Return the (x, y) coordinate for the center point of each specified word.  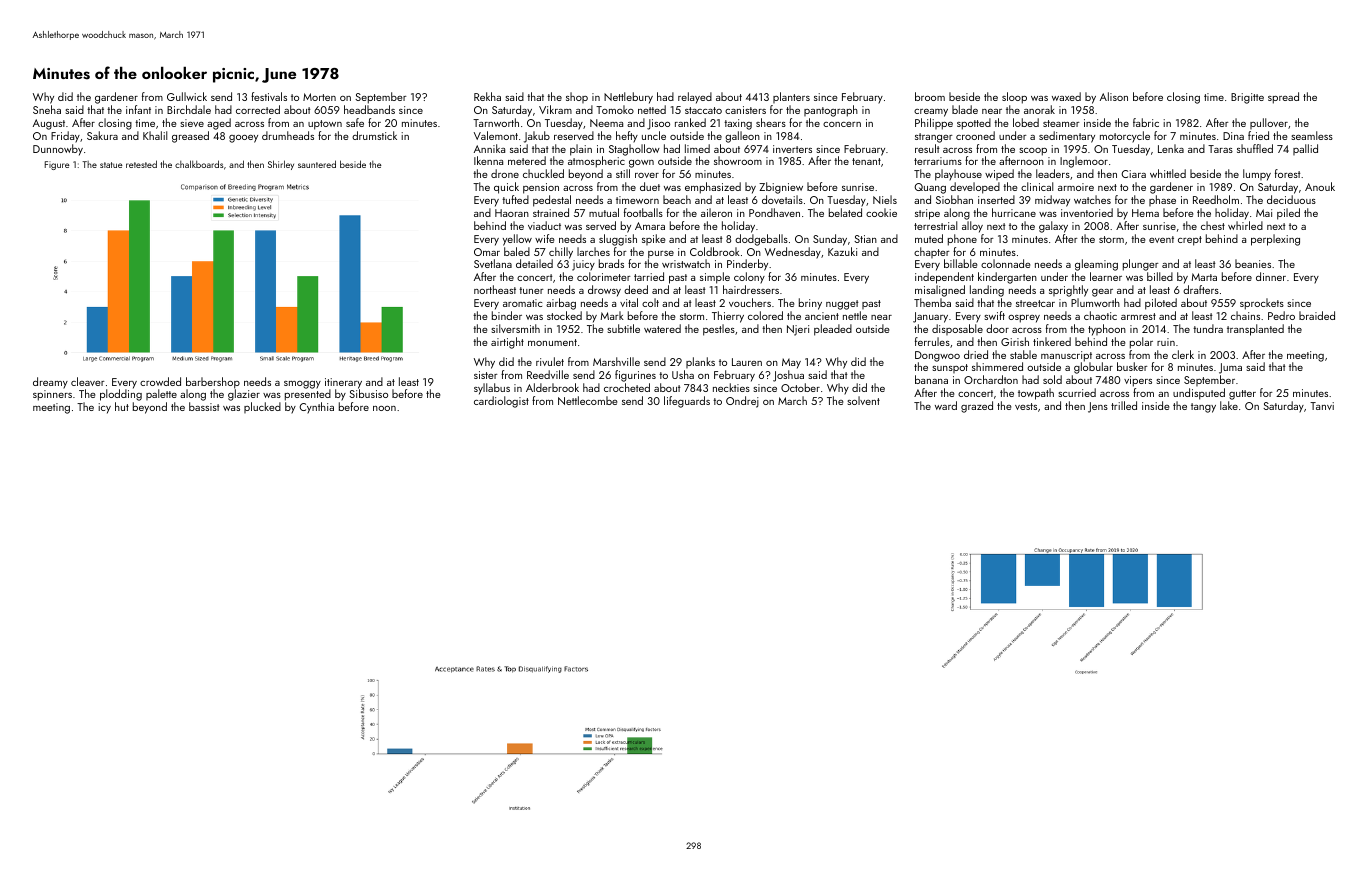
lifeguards (687, 402)
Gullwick (187, 96)
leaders (1053, 173)
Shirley (281, 165)
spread (1283, 98)
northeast (495, 289)
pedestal (552, 201)
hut (122, 406)
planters (791, 97)
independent (944, 278)
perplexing (1275, 240)
